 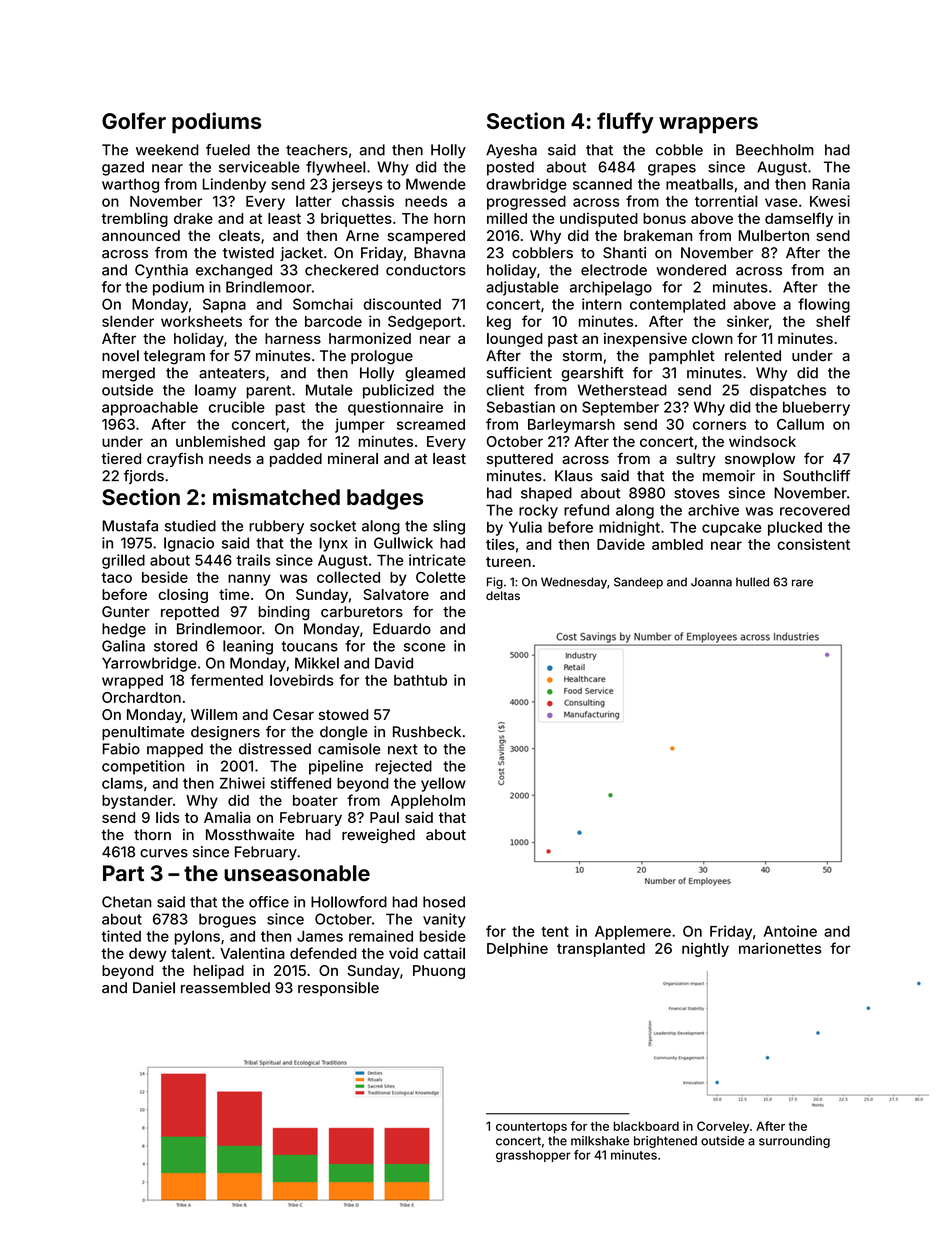 What do you see at coordinates (802, 583) in the image?
I see `rare` at bounding box center [802, 583].
